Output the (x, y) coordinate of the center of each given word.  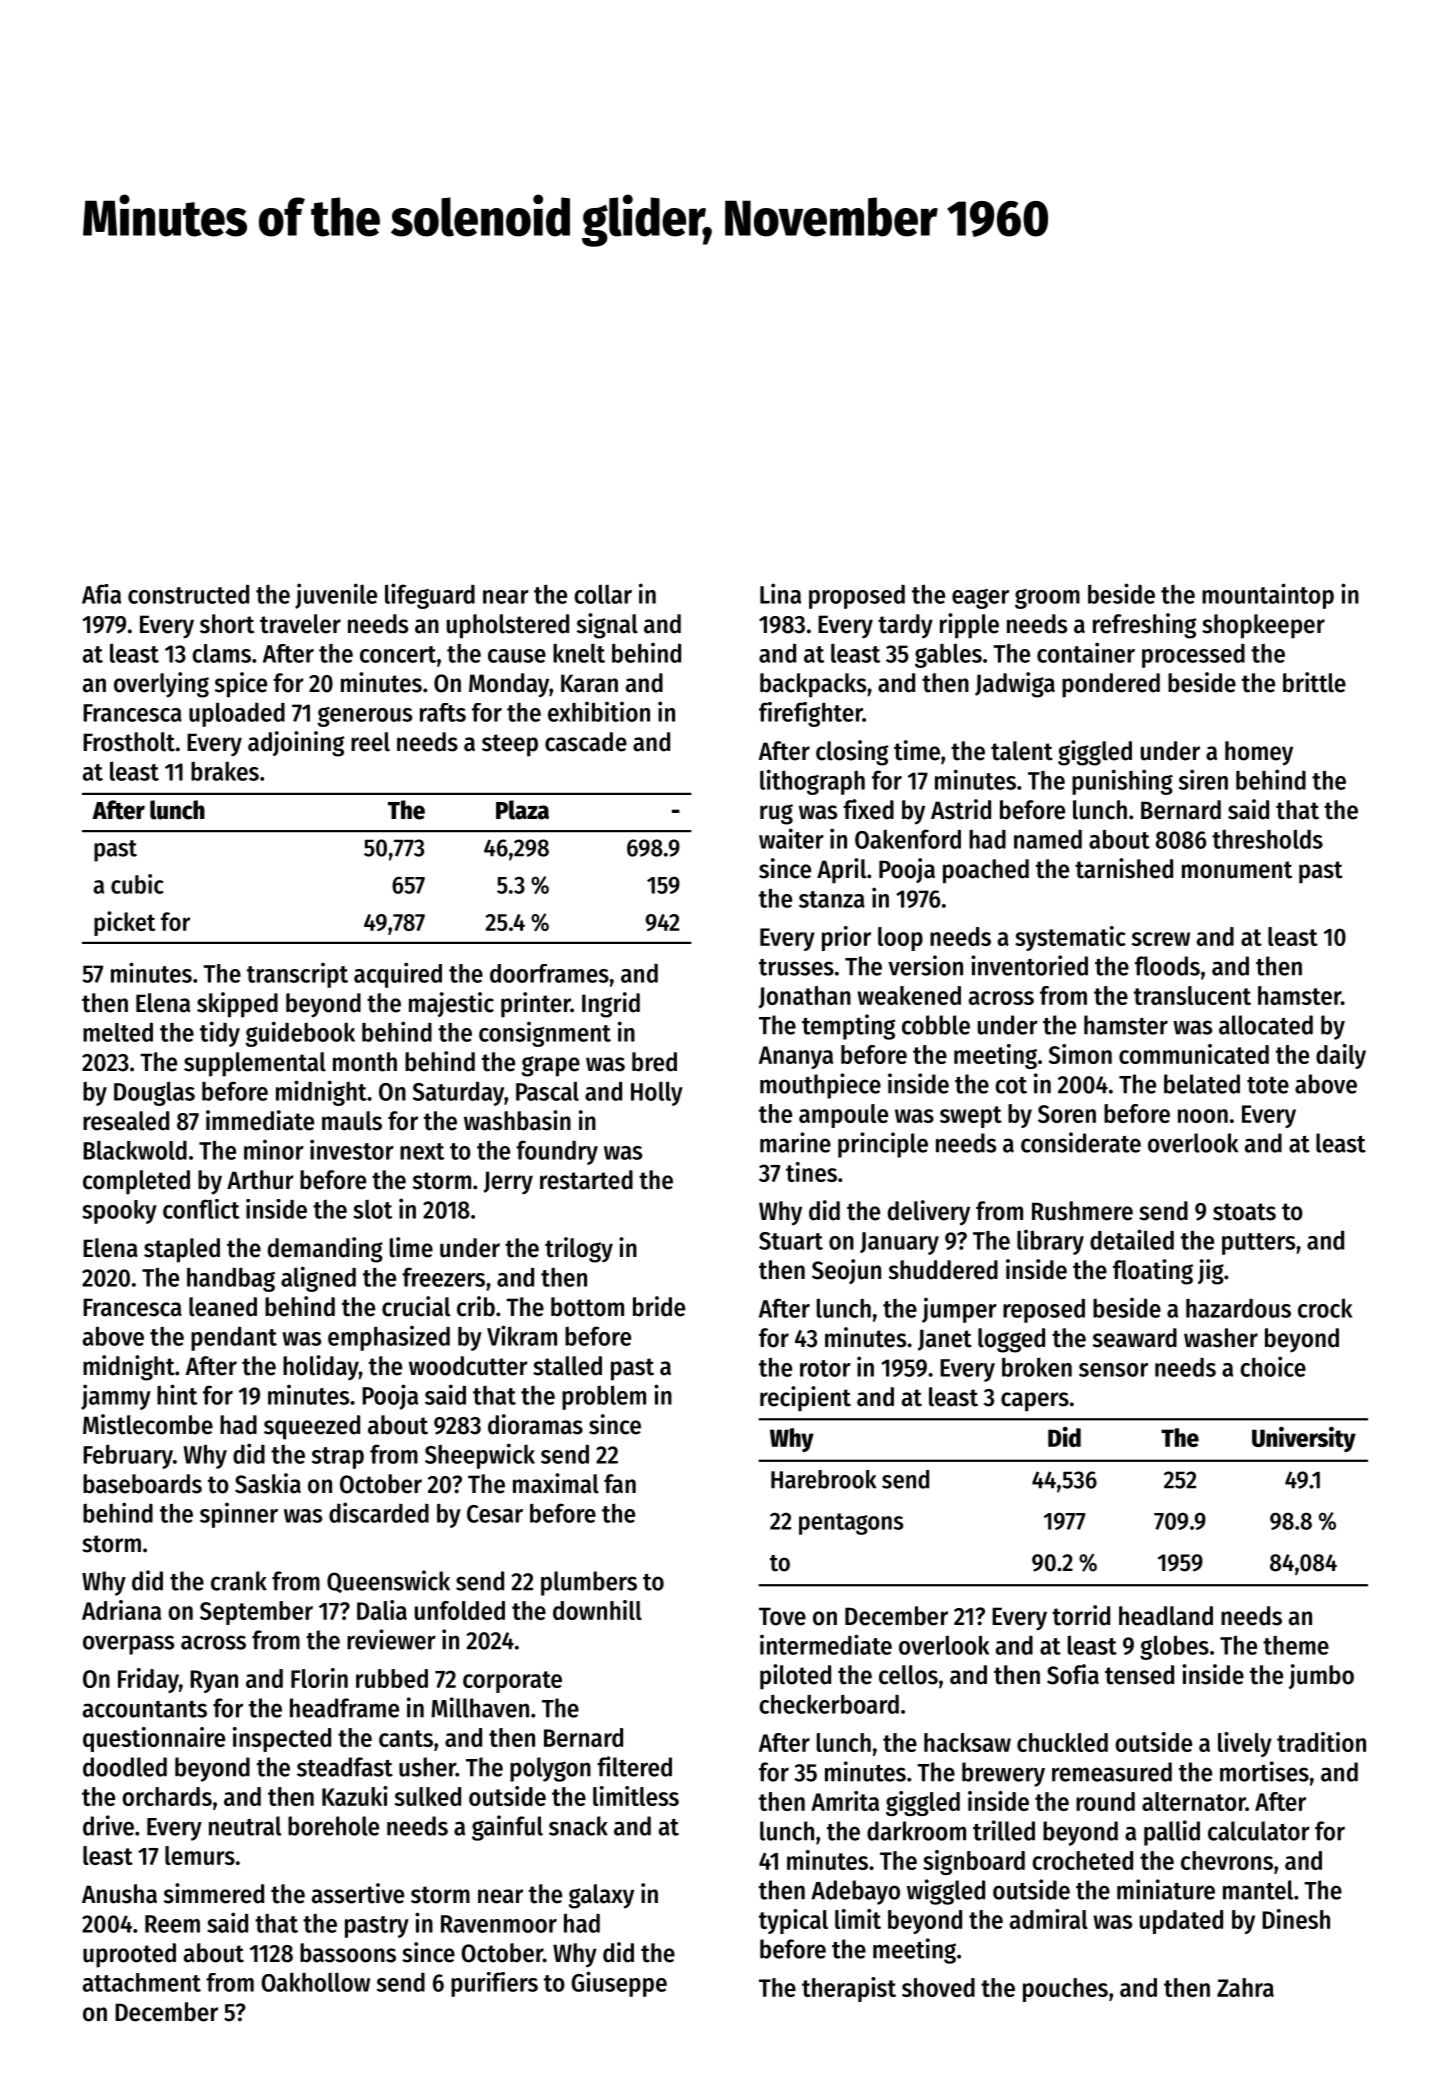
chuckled (1062, 1742)
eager (980, 599)
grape (551, 1066)
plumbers (589, 1583)
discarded (379, 1512)
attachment (142, 1982)
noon (1203, 1116)
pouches (1065, 1990)
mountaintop (1268, 596)
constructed (188, 594)
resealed (126, 1121)
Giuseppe (619, 1984)
